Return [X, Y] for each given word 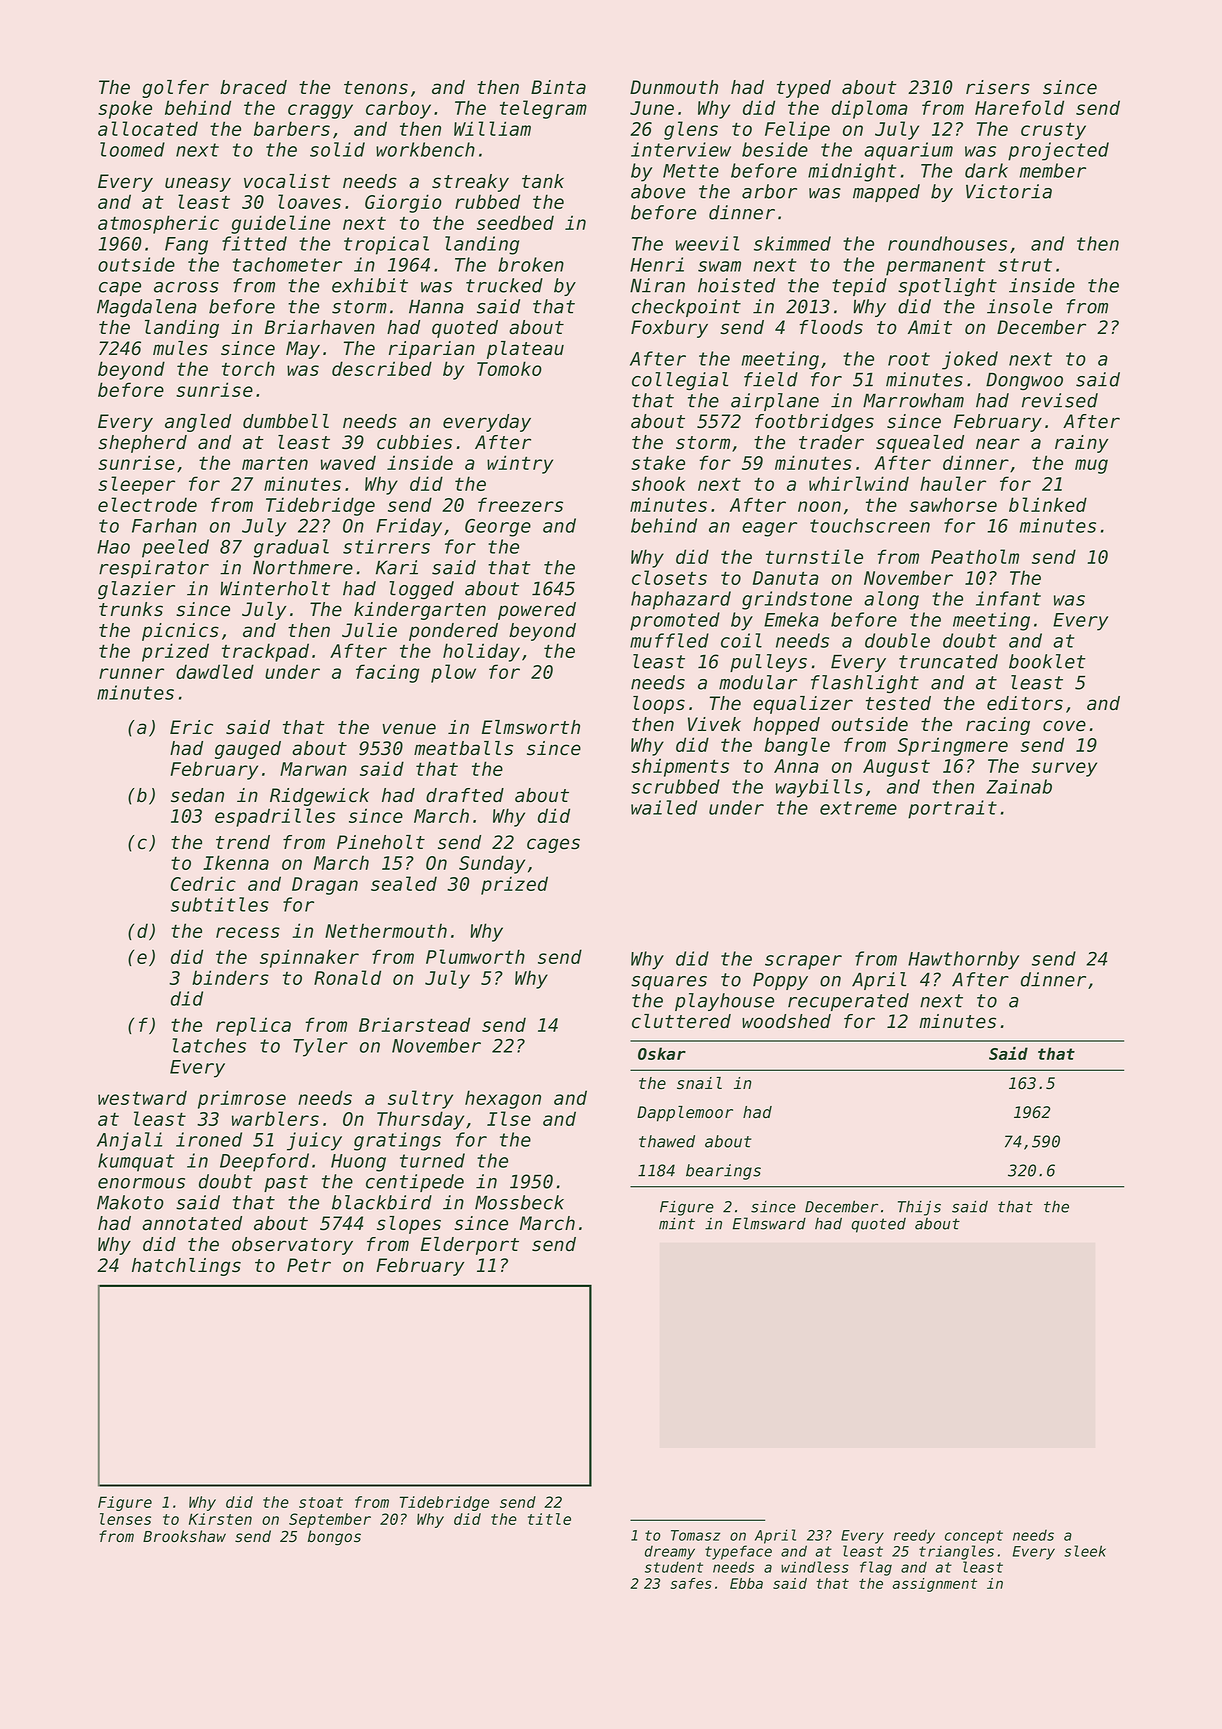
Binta [558, 87]
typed [804, 89]
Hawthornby [963, 960]
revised [1060, 400]
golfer [175, 89]
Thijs [919, 1208]
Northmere [303, 567]
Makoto [130, 1202]
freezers [520, 504]
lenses [125, 1519]
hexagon [503, 1099]
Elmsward [769, 1223]
